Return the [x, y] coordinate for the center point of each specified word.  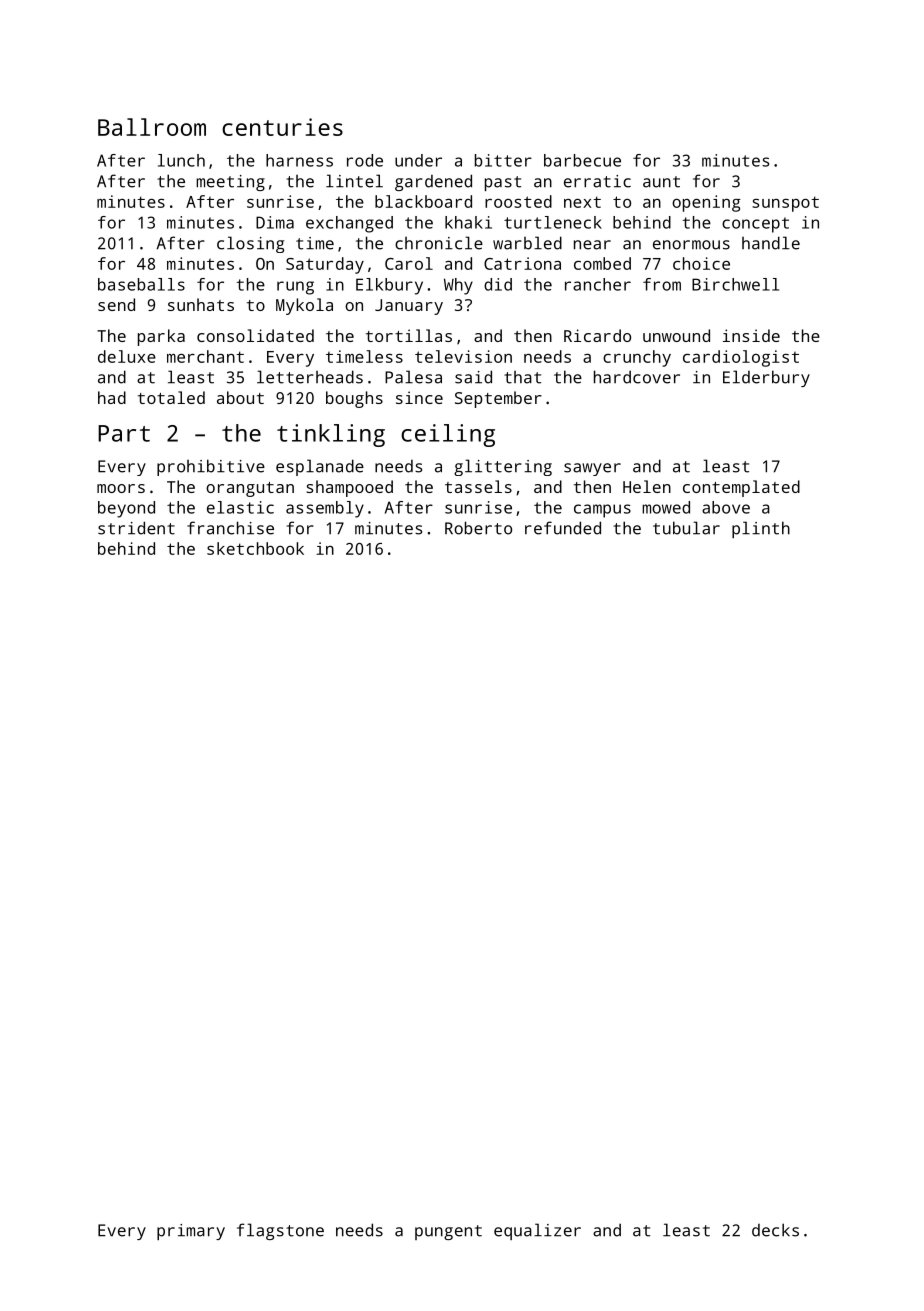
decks [775, 1230]
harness [299, 160]
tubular [686, 528]
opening [706, 203]
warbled [527, 243]
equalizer [537, 1231]
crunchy [637, 358]
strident [136, 528]
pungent [448, 1232]
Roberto [478, 528]
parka [161, 337]
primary [191, 1232]
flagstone [280, 1231]
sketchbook [255, 548]
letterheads [310, 377]
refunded [563, 528]
